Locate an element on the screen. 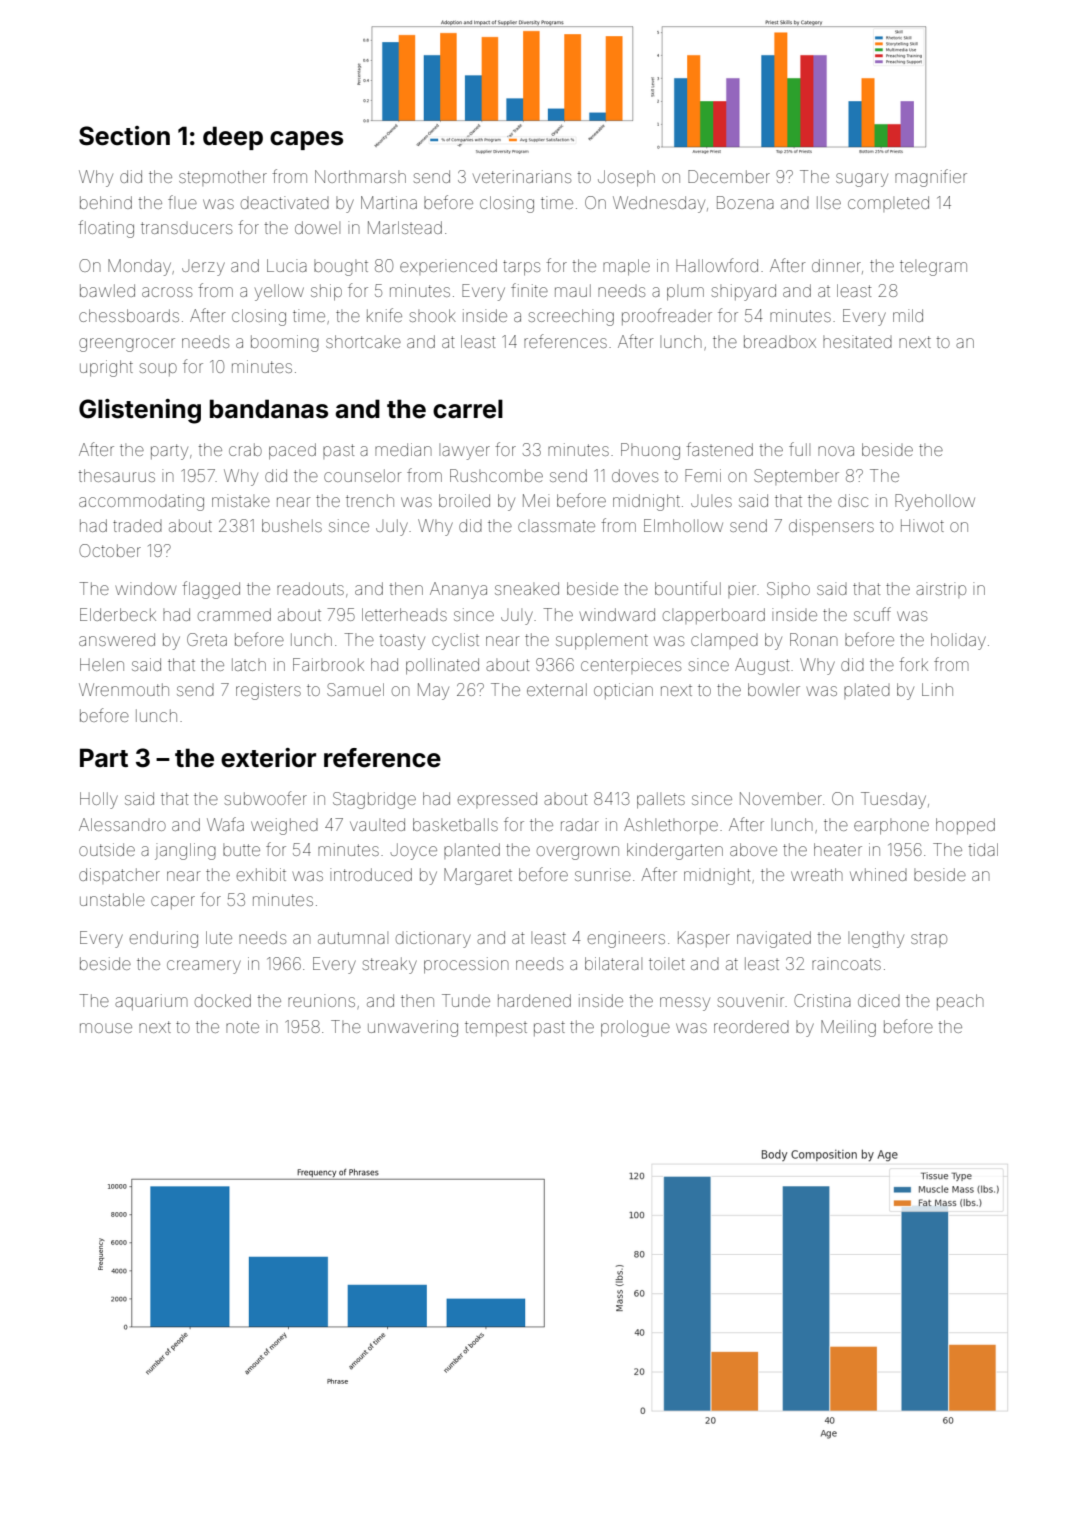 This screenshot has width=1079, height=1526. expressed is located at coordinates (497, 800).
